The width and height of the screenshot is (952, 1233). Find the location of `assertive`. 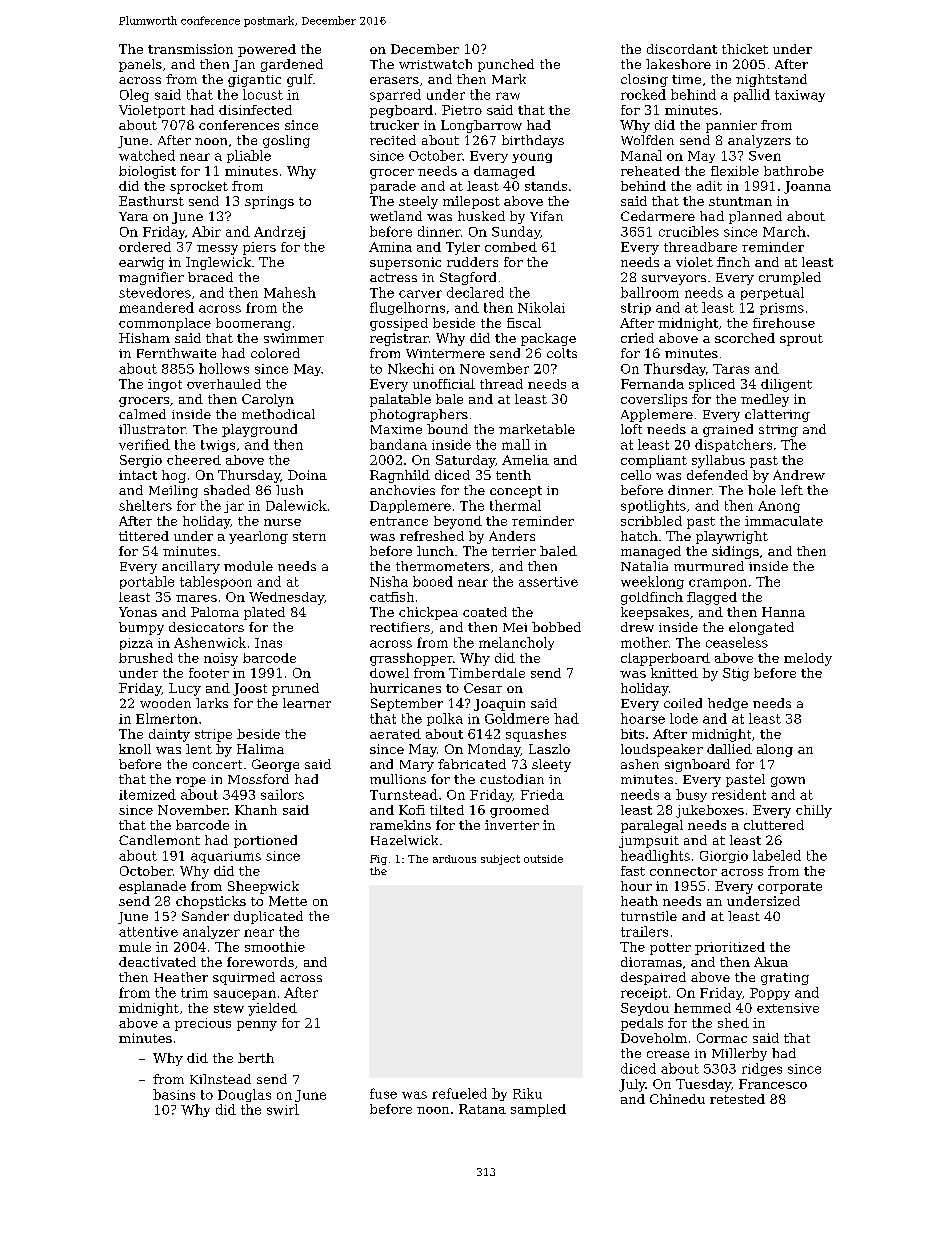

assertive is located at coordinates (548, 582).
